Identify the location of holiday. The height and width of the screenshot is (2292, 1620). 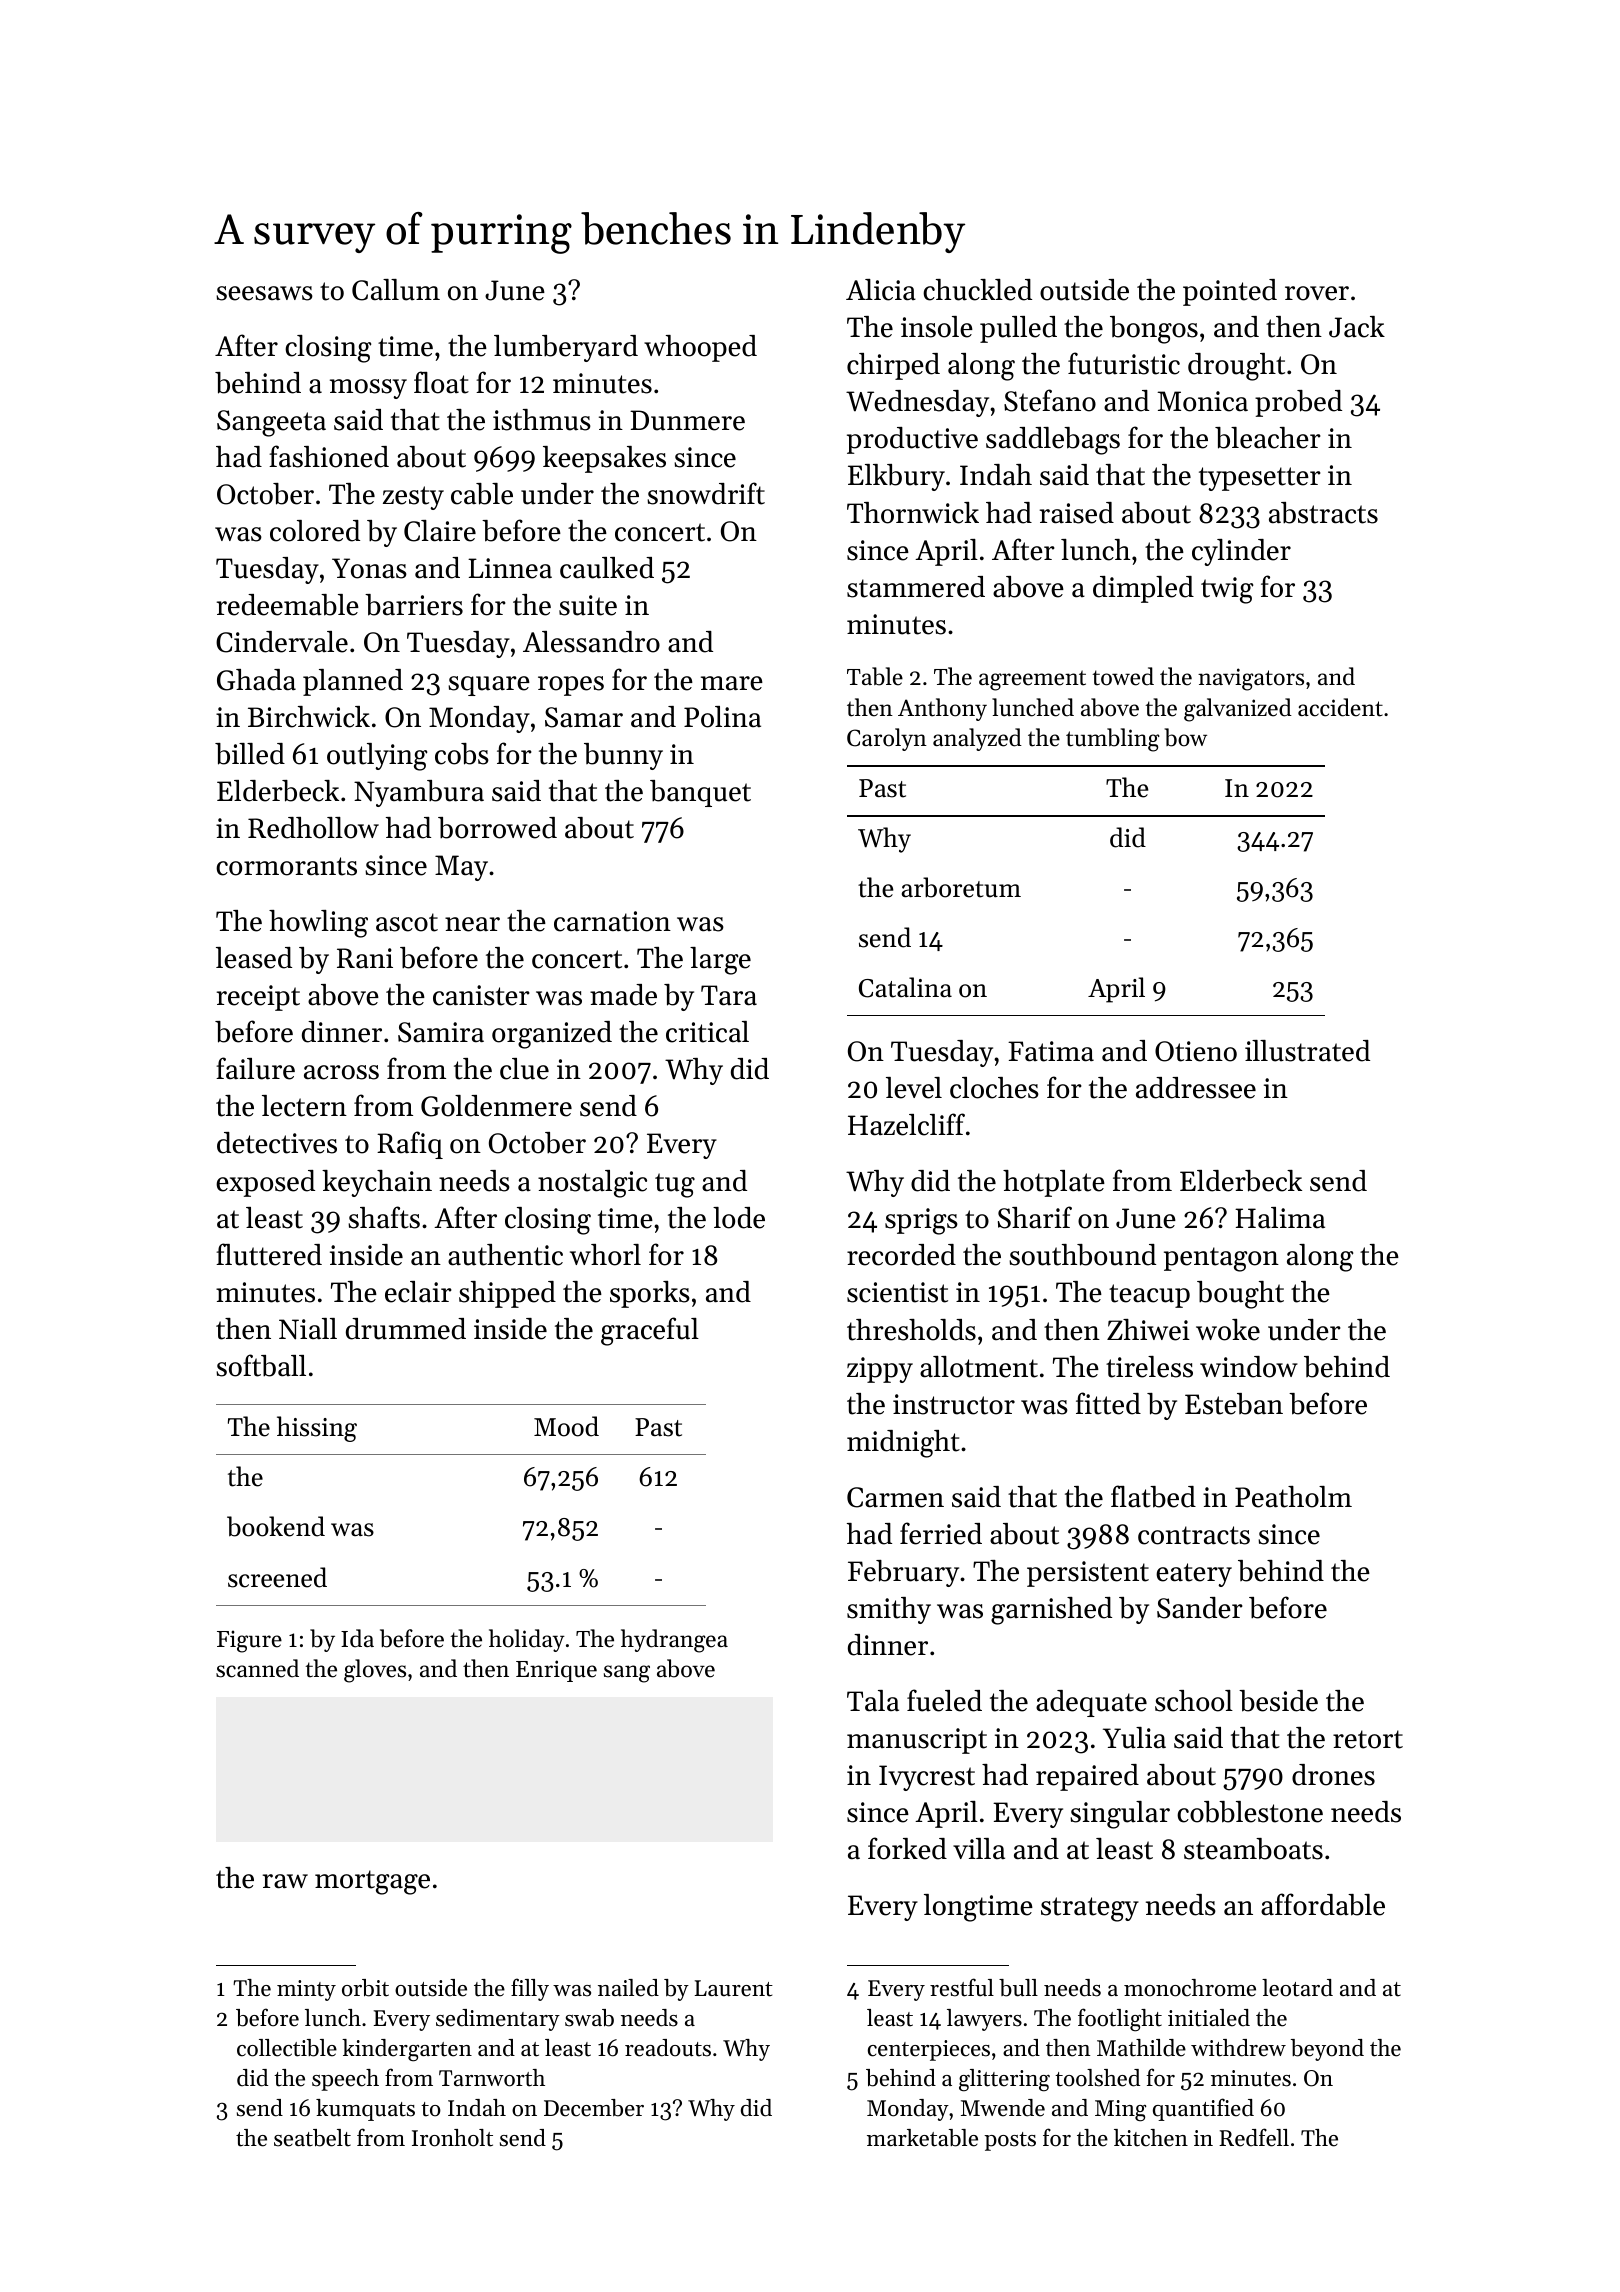
(527, 1640).
